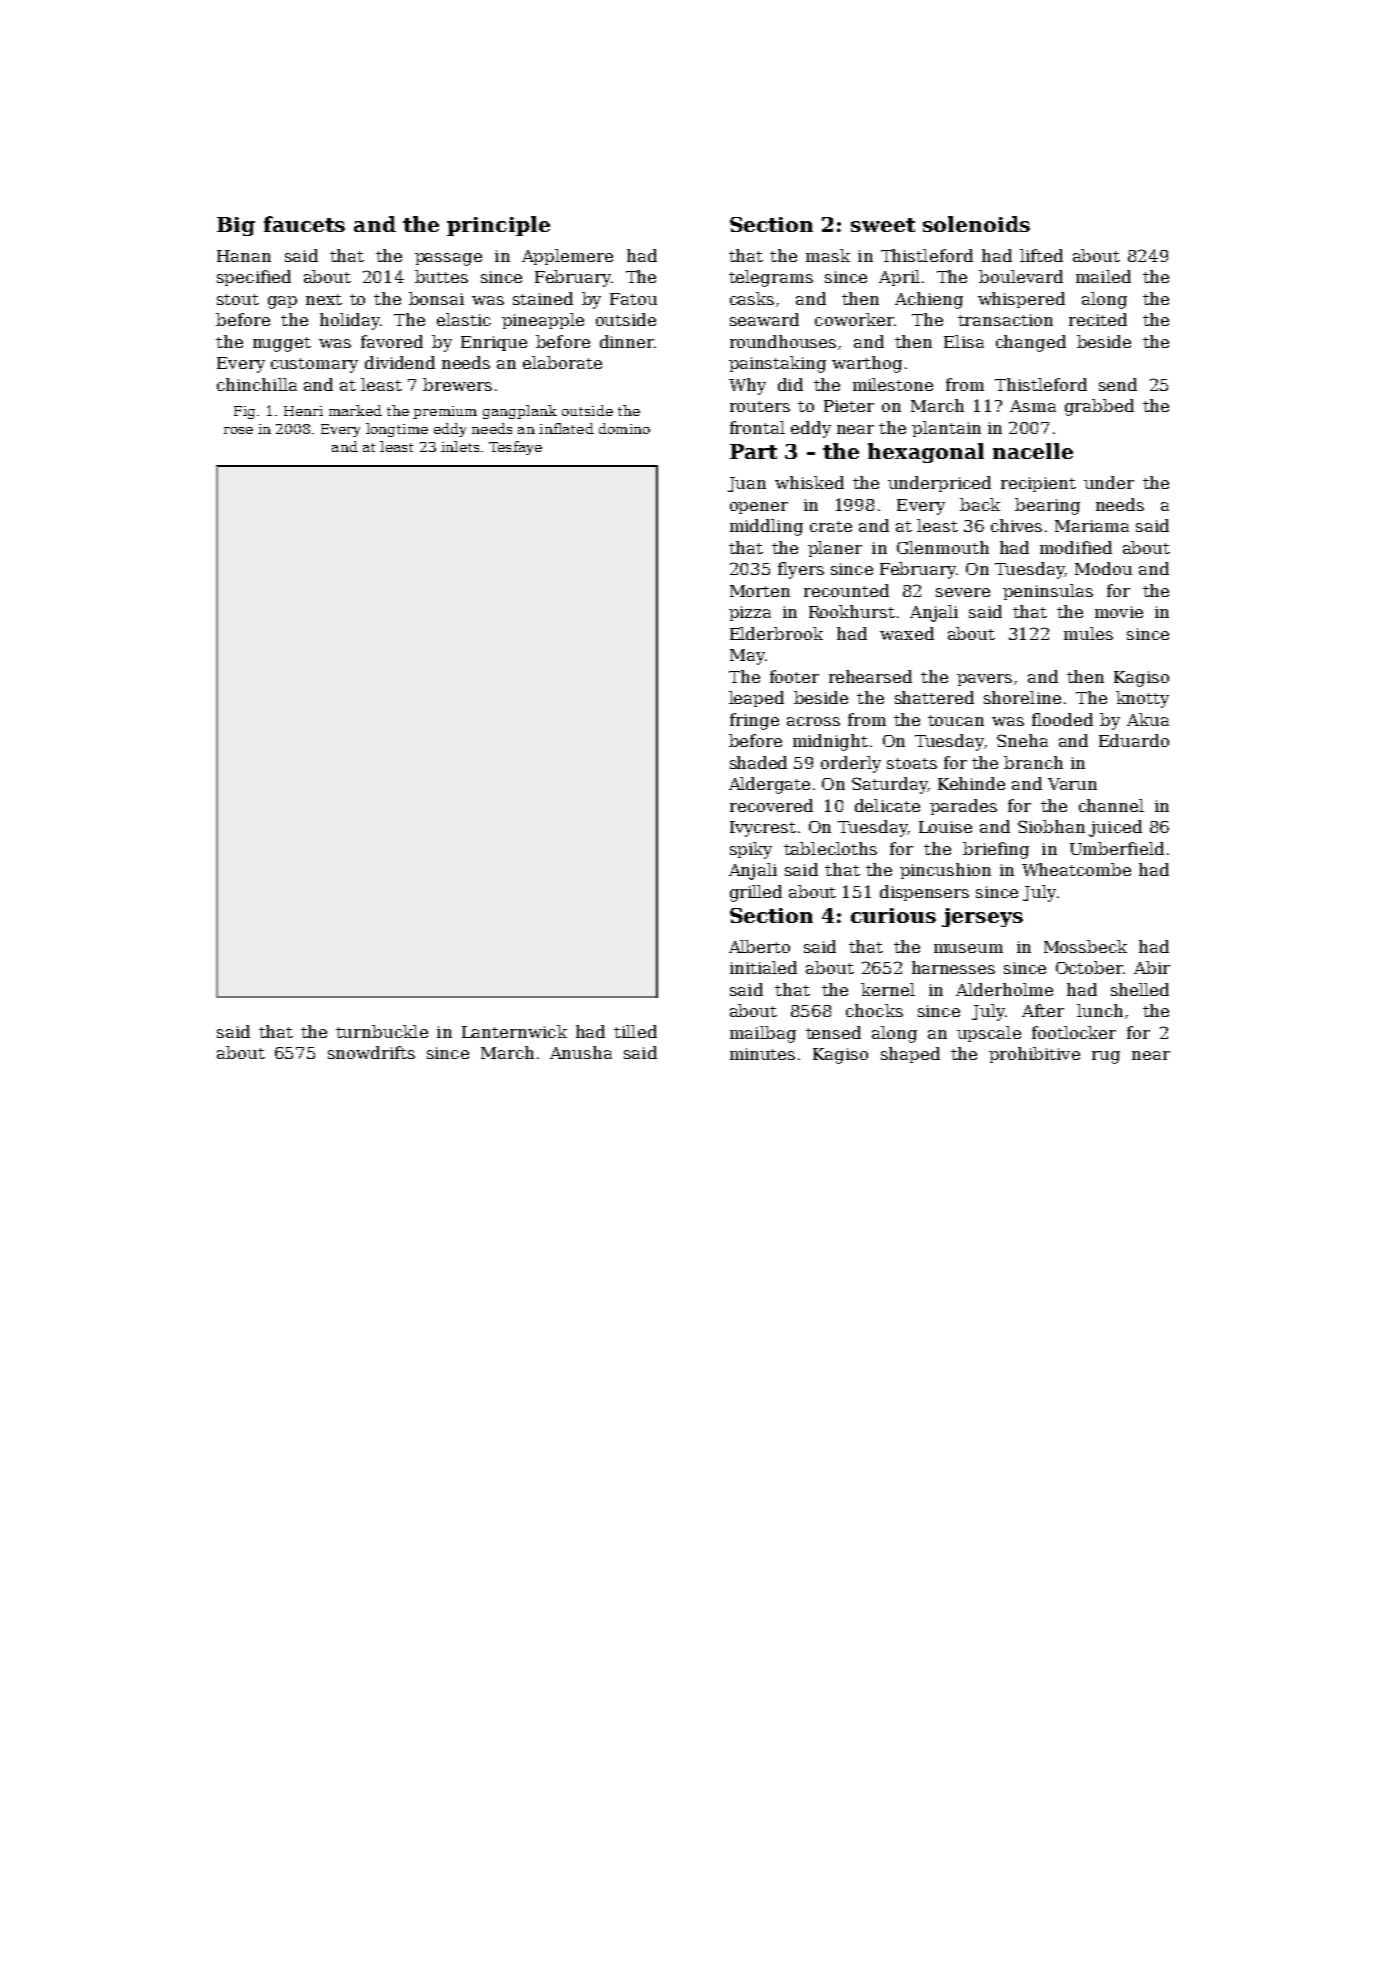 Image resolution: width=1386 pixels, height=1969 pixels. Describe the element at coordinates (371, 1052) in the screenshot. I see `snowdrifts` at that location.
